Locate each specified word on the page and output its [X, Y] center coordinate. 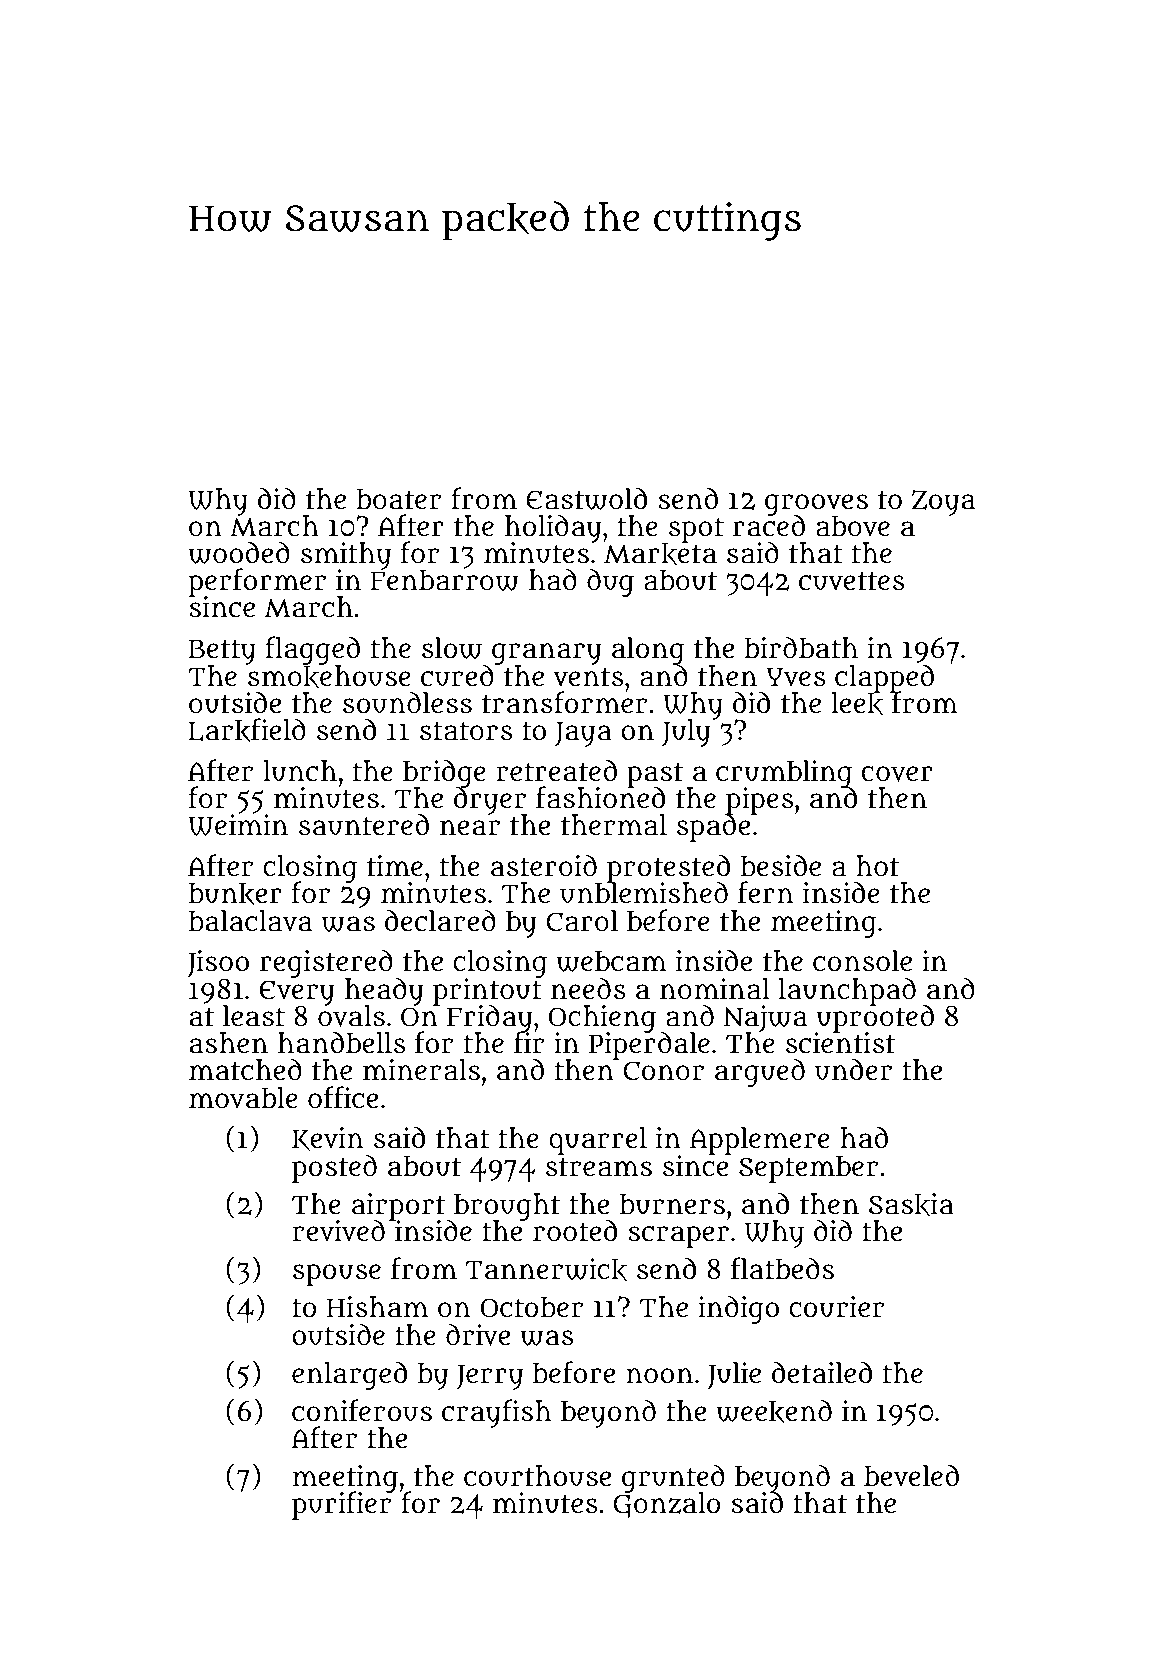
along [648, 651]
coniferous [362, 1410]
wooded [239, 552]
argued [760, 1072]
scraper [679, 1237]
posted [334, 1168]
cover [897, 774]
